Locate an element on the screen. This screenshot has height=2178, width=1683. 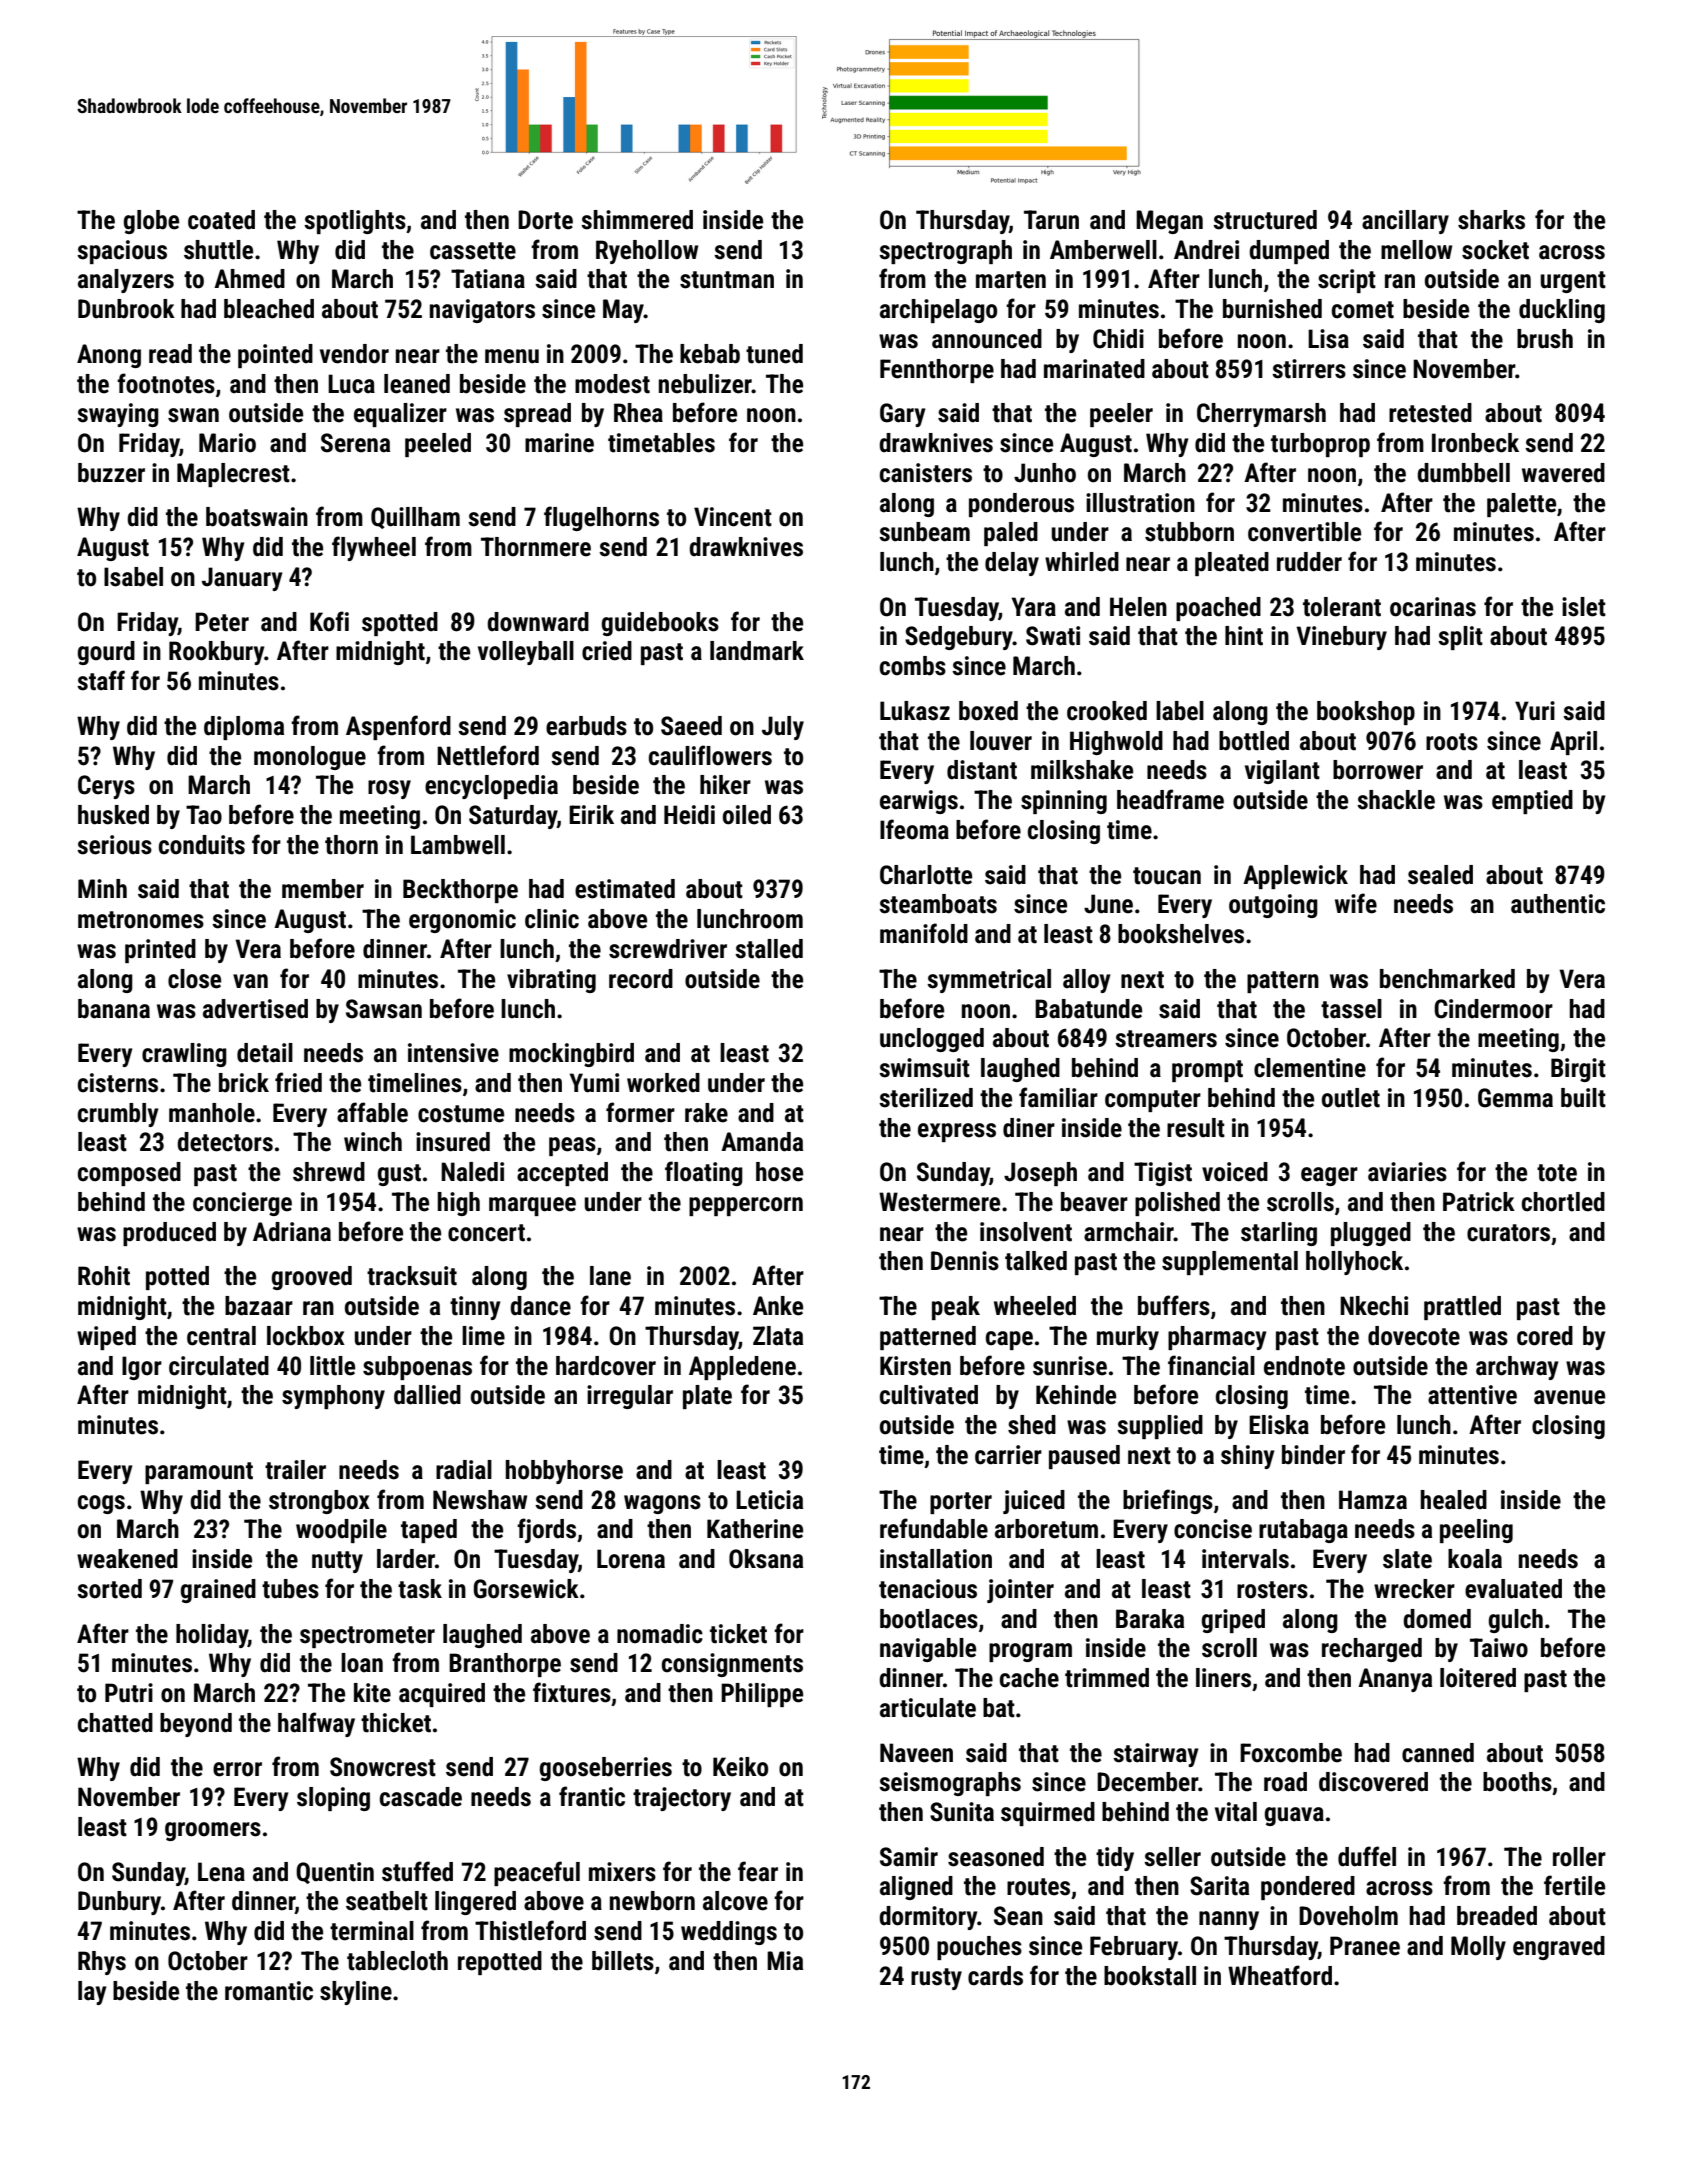
urgent is located at coordinates (1573, 282).
